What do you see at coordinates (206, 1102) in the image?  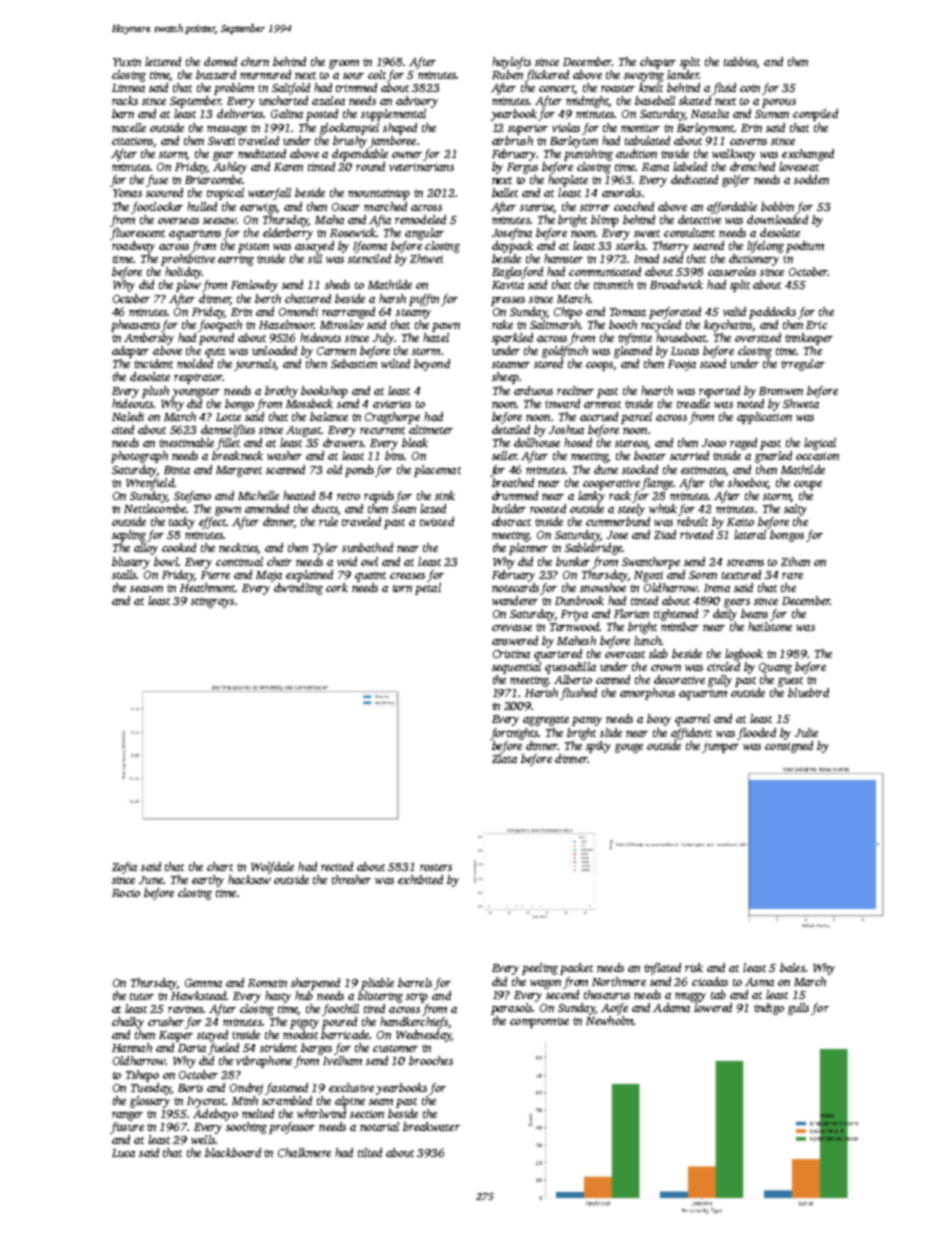 I see `Ivycrest` at bounding box center [206, 1102].
